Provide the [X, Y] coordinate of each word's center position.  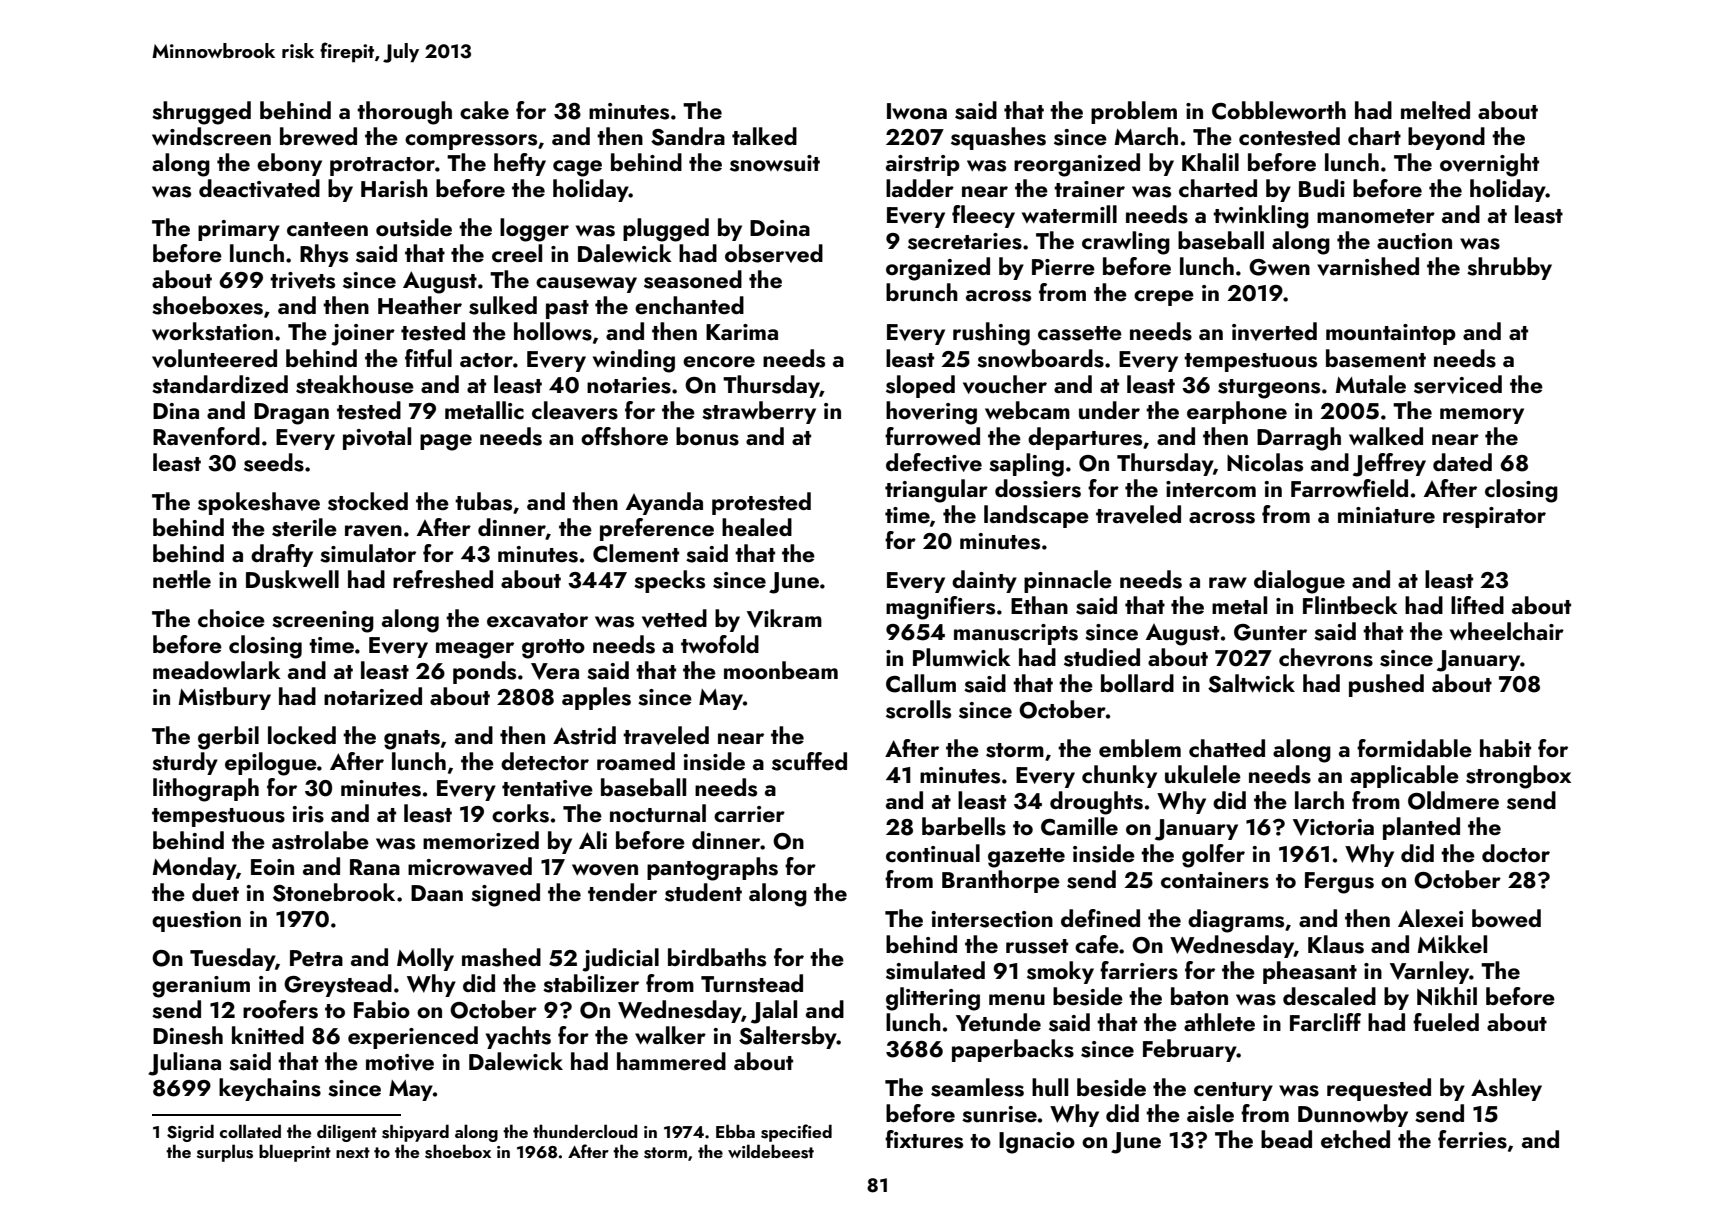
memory [1482, 416]
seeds [274, 462]
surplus [225, 1153]
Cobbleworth [1279, 110]
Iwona [917, 111]
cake [484, 110]
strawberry [759, 412]
